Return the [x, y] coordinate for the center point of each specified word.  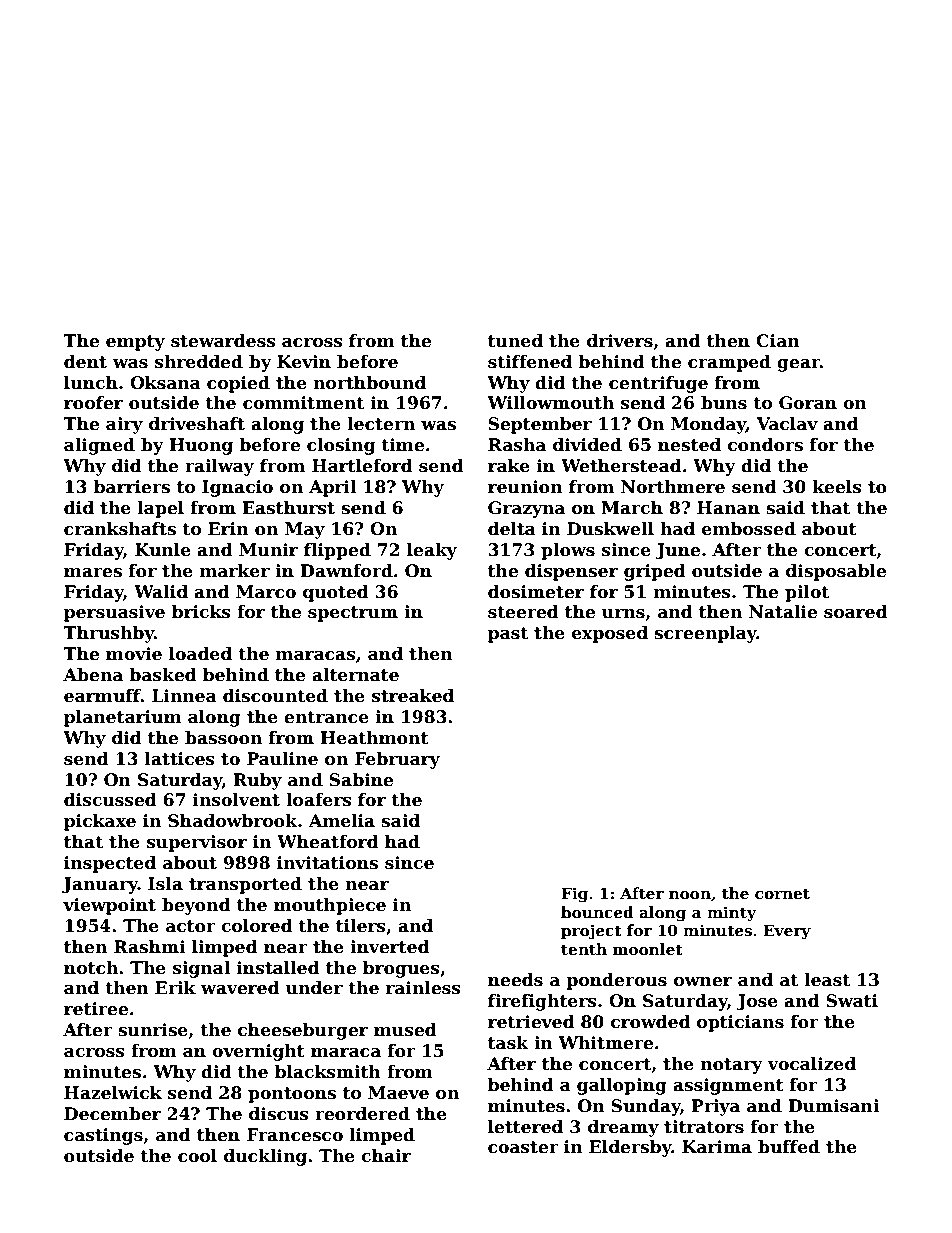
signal [201, 969]
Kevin [304, 362]
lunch [91, 383]
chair [386, 1156]
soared [856, 612]
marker [235, 571]
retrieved [531, 1022]
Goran [808, 403]
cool [197, 1156]
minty [732, 914]
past [508, 635]
